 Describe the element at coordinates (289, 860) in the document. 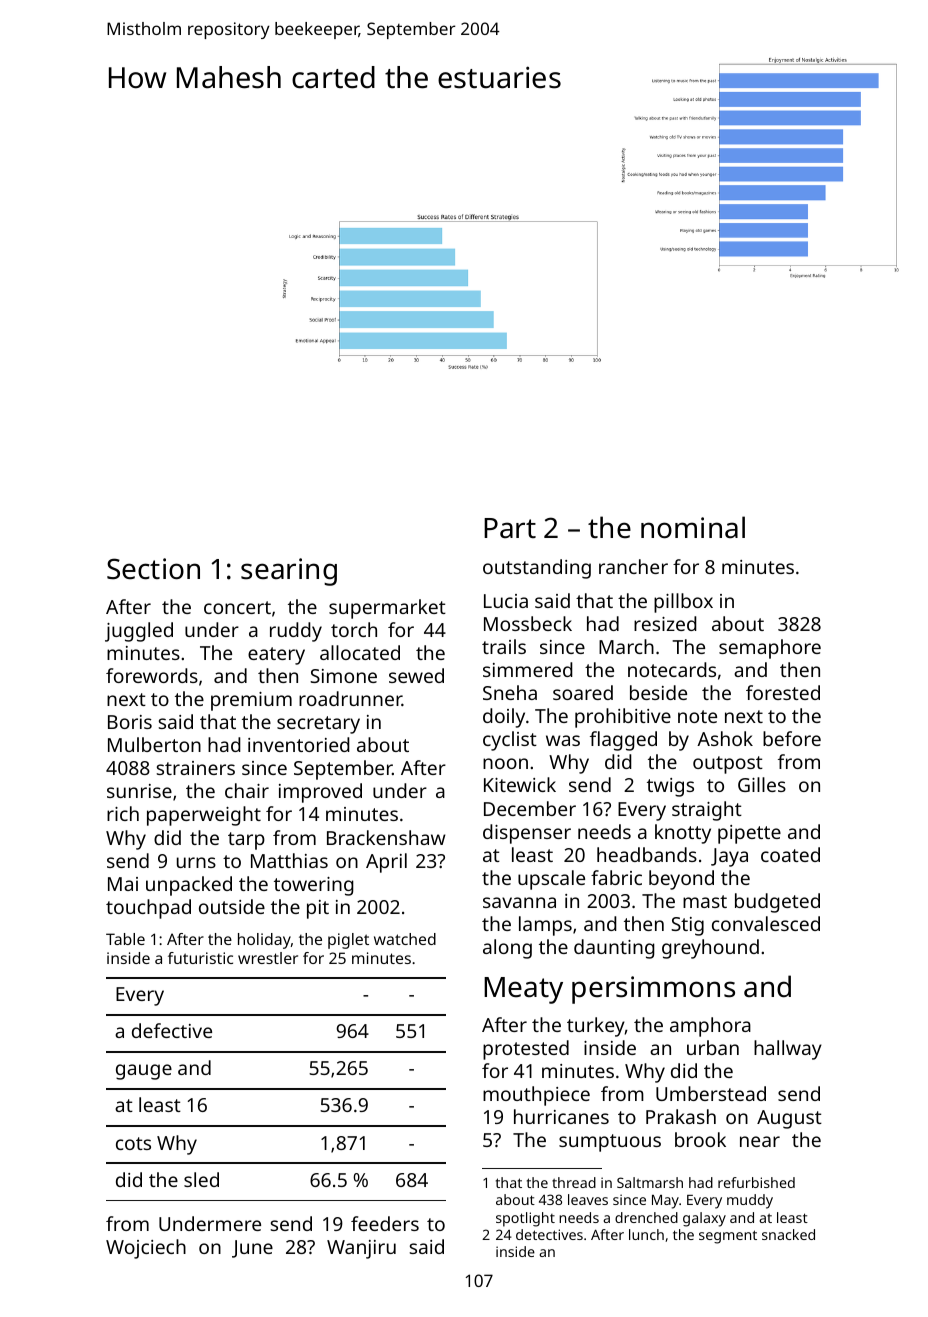

I see `Matthias` at that location.
